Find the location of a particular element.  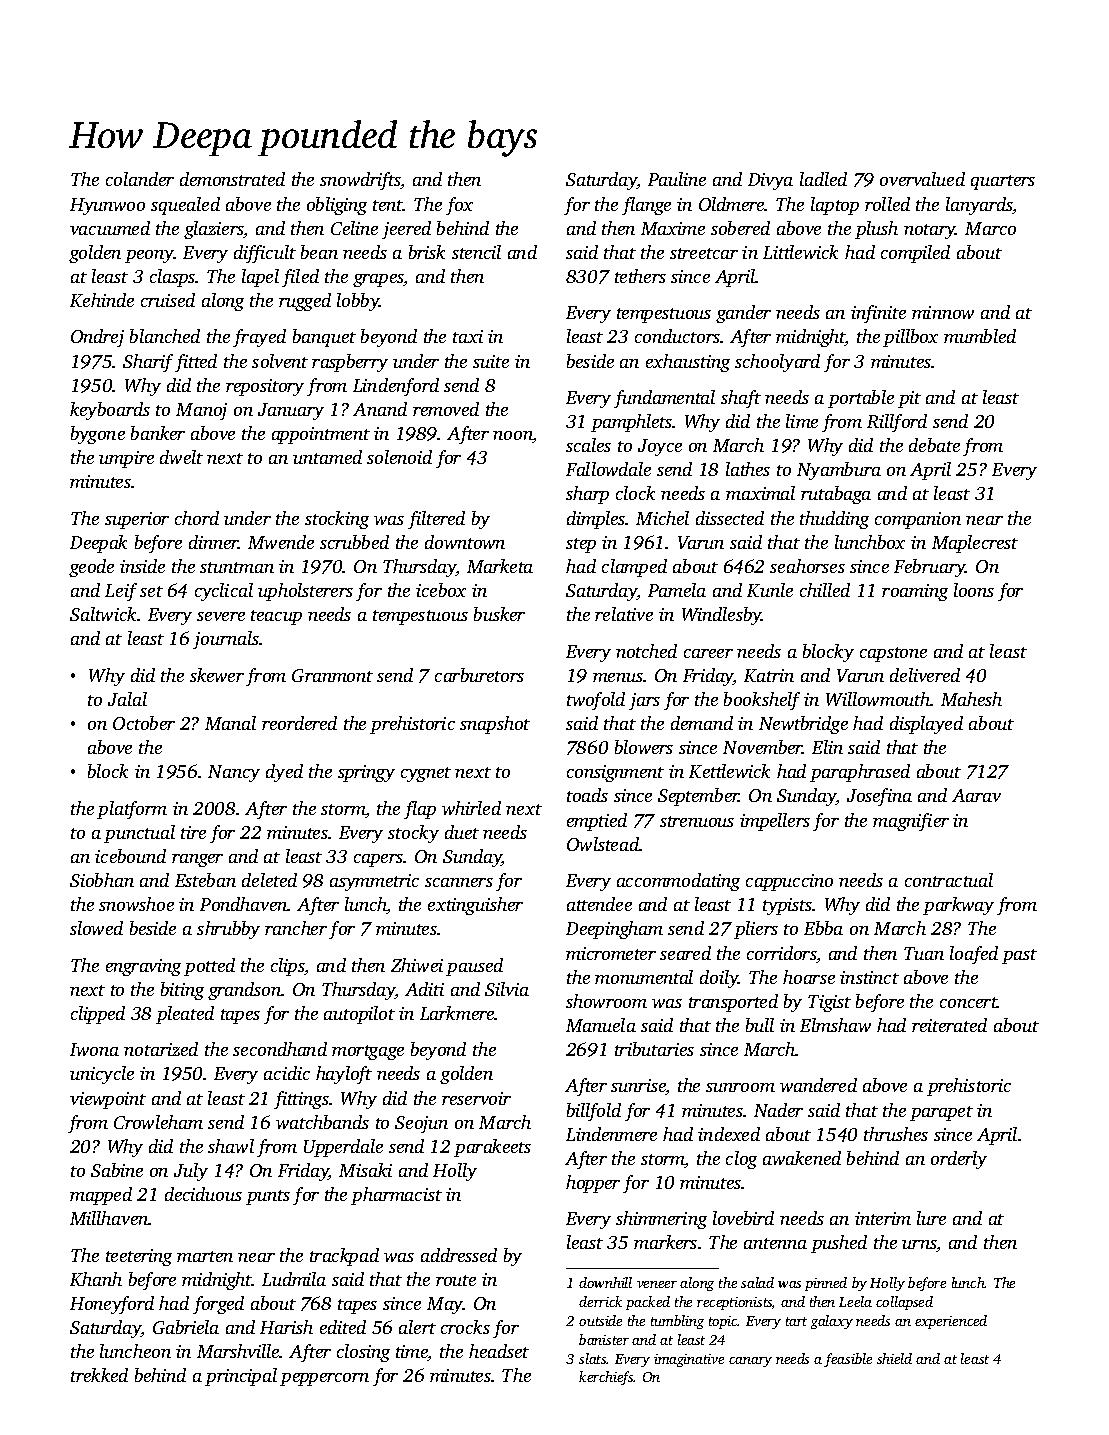

contractual is located at coordinates (949, 880).
